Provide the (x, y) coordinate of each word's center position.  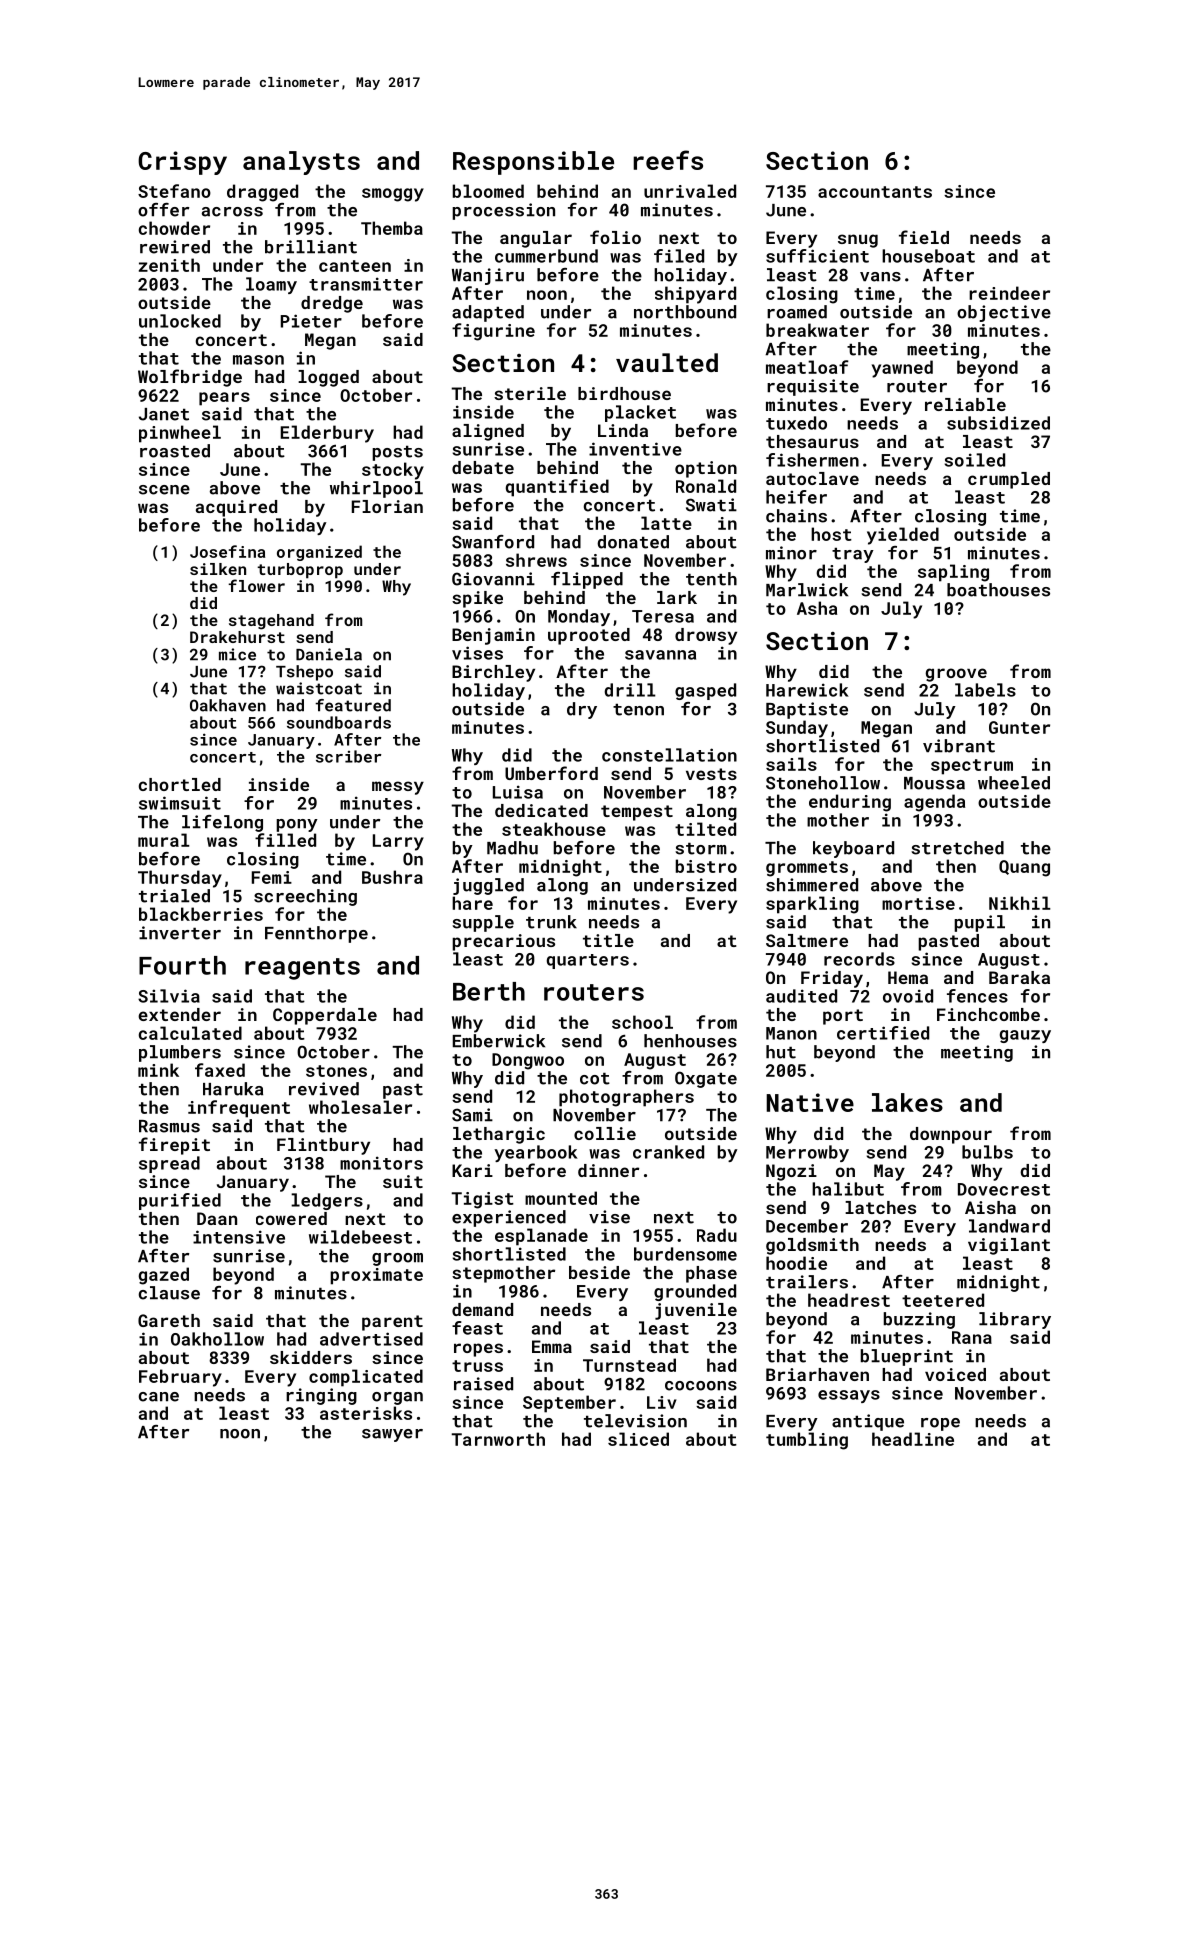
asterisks (366, 1413)
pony (297, 825)
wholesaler (360, 1107)
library (1015, 1320)
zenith (169, 265)
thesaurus (812, 441)
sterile (530, 393)
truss (477, 1366)
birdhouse (624, 393)
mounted (561, 1198)
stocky (393, 471)
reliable (965, 404)
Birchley (493, 673)
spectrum (972, 767)
